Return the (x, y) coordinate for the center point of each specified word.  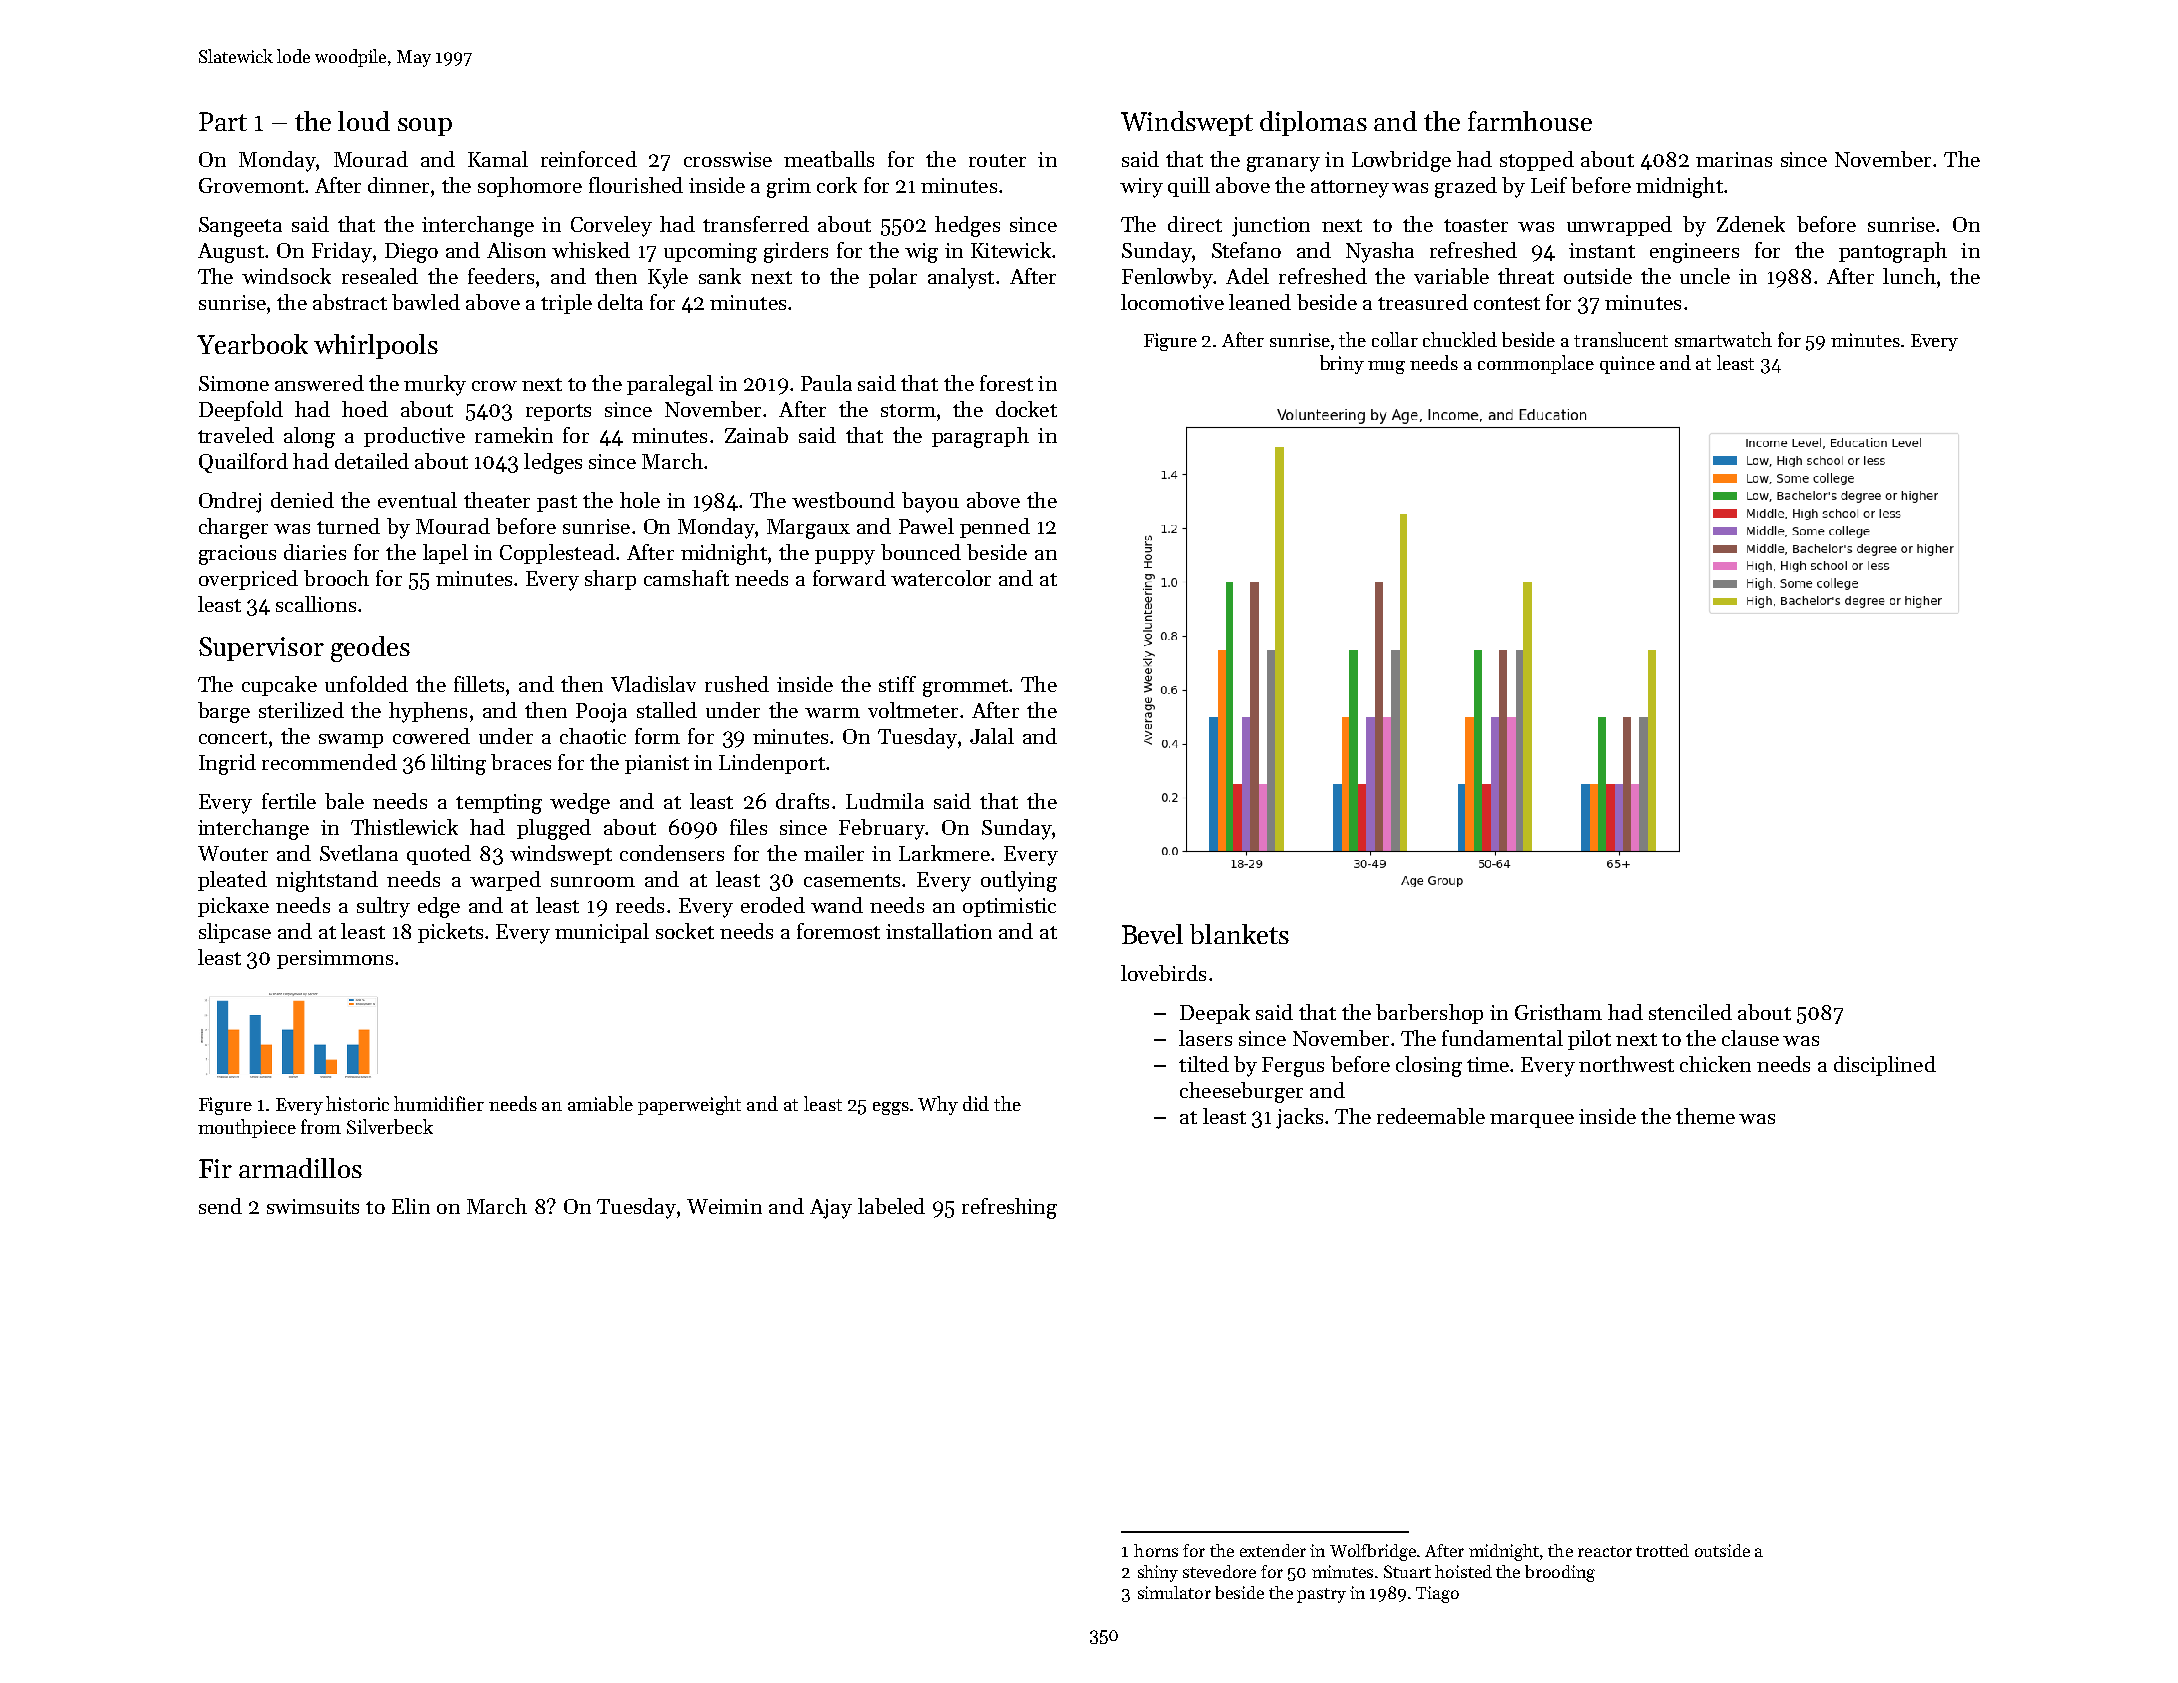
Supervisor (261, 649)
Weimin (724, 1206)
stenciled (1690, 1012)
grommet (965, 688)
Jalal (992, 736)
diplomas (1313, 123)
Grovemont (251, 185)
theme (1705, 1116)
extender (1273, 1550)
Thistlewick (404, 827)
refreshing (1009, 1208)
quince (1627, 365)
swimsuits (313, 1206)
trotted (1662, 1550)
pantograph (1893, 252)
